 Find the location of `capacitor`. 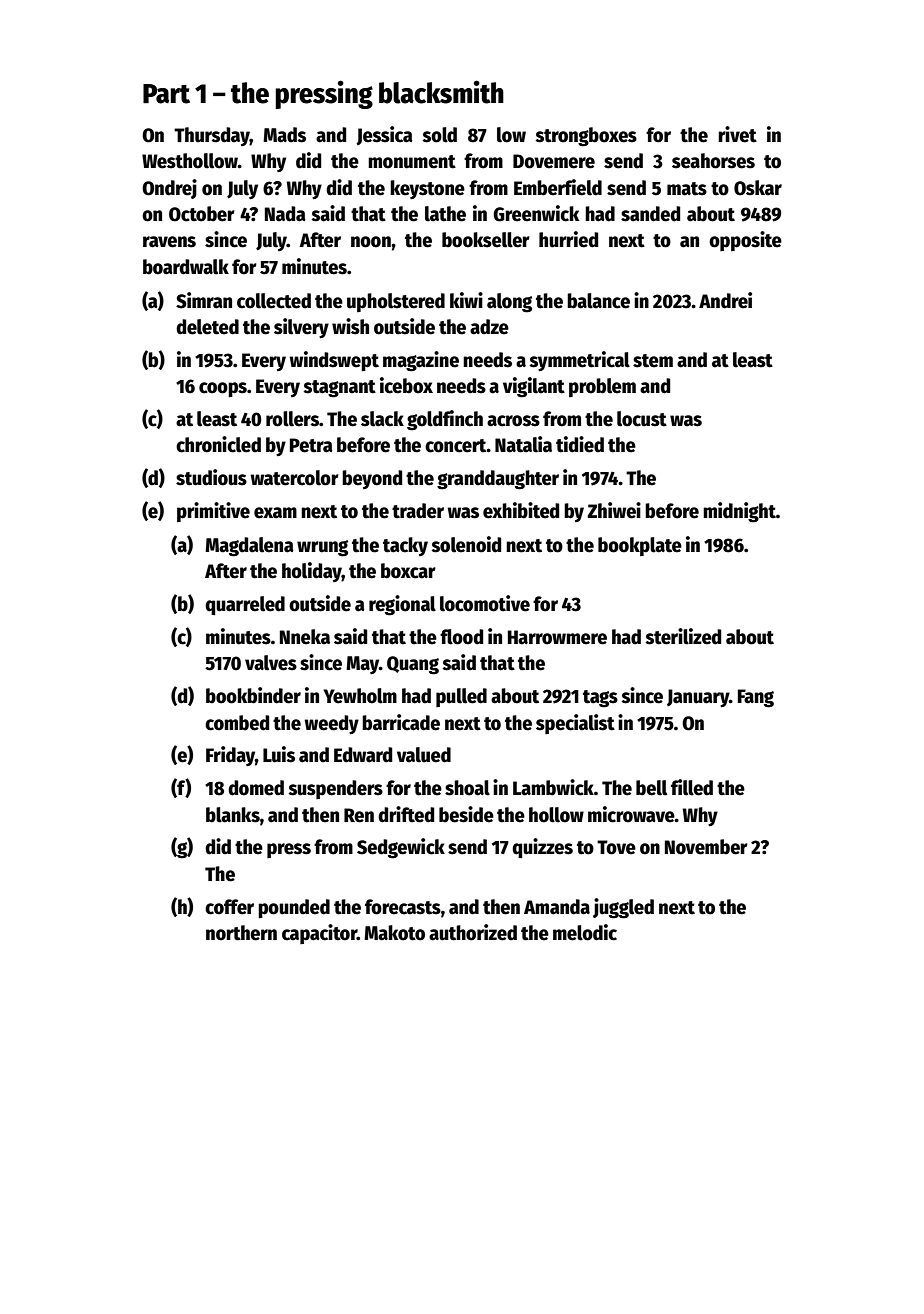

capacitor is located at coordinates (319, 934).
